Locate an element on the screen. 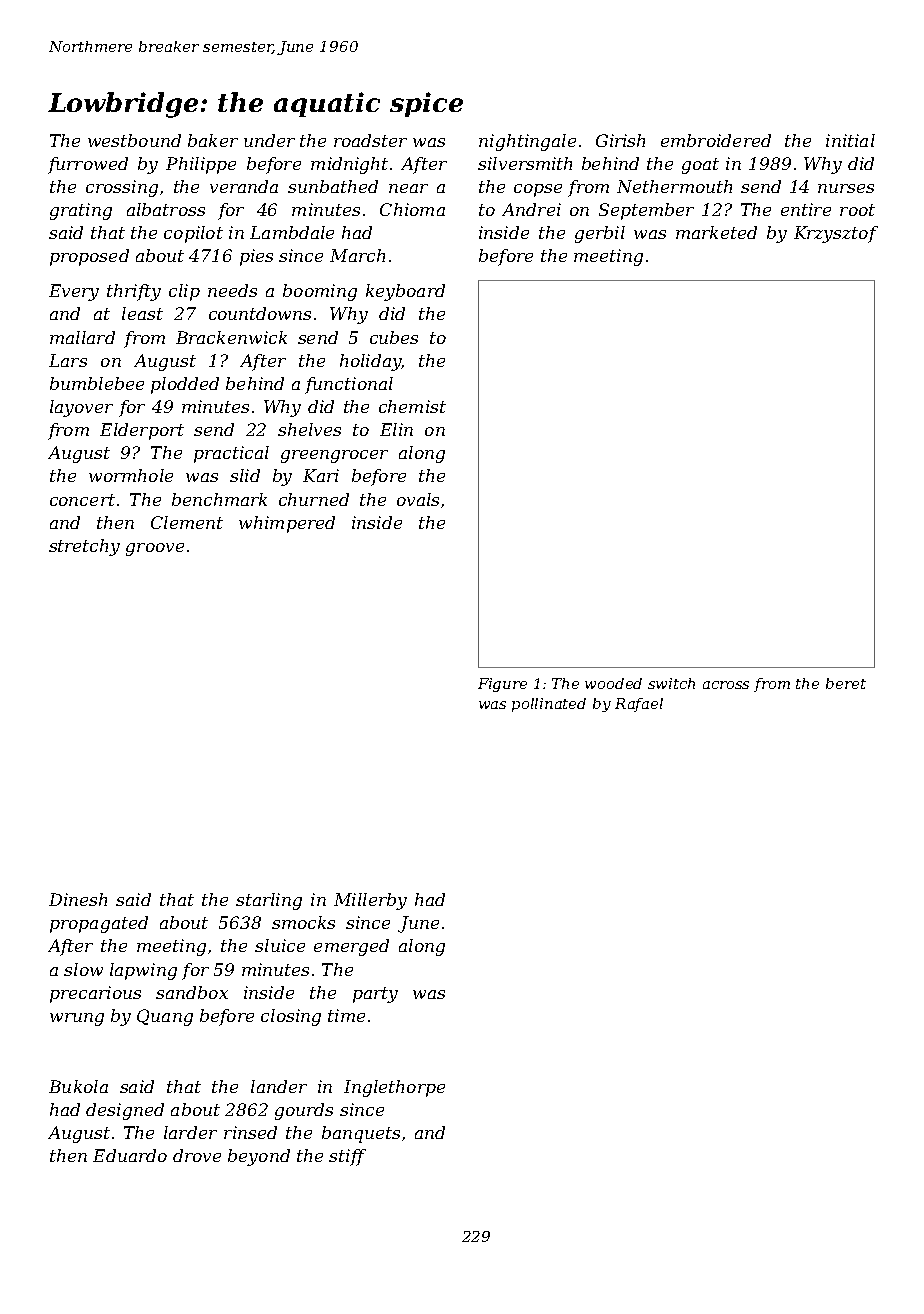 This screenshot has height=1314, width=924. pollinated is located at coordinates (549, 705).
